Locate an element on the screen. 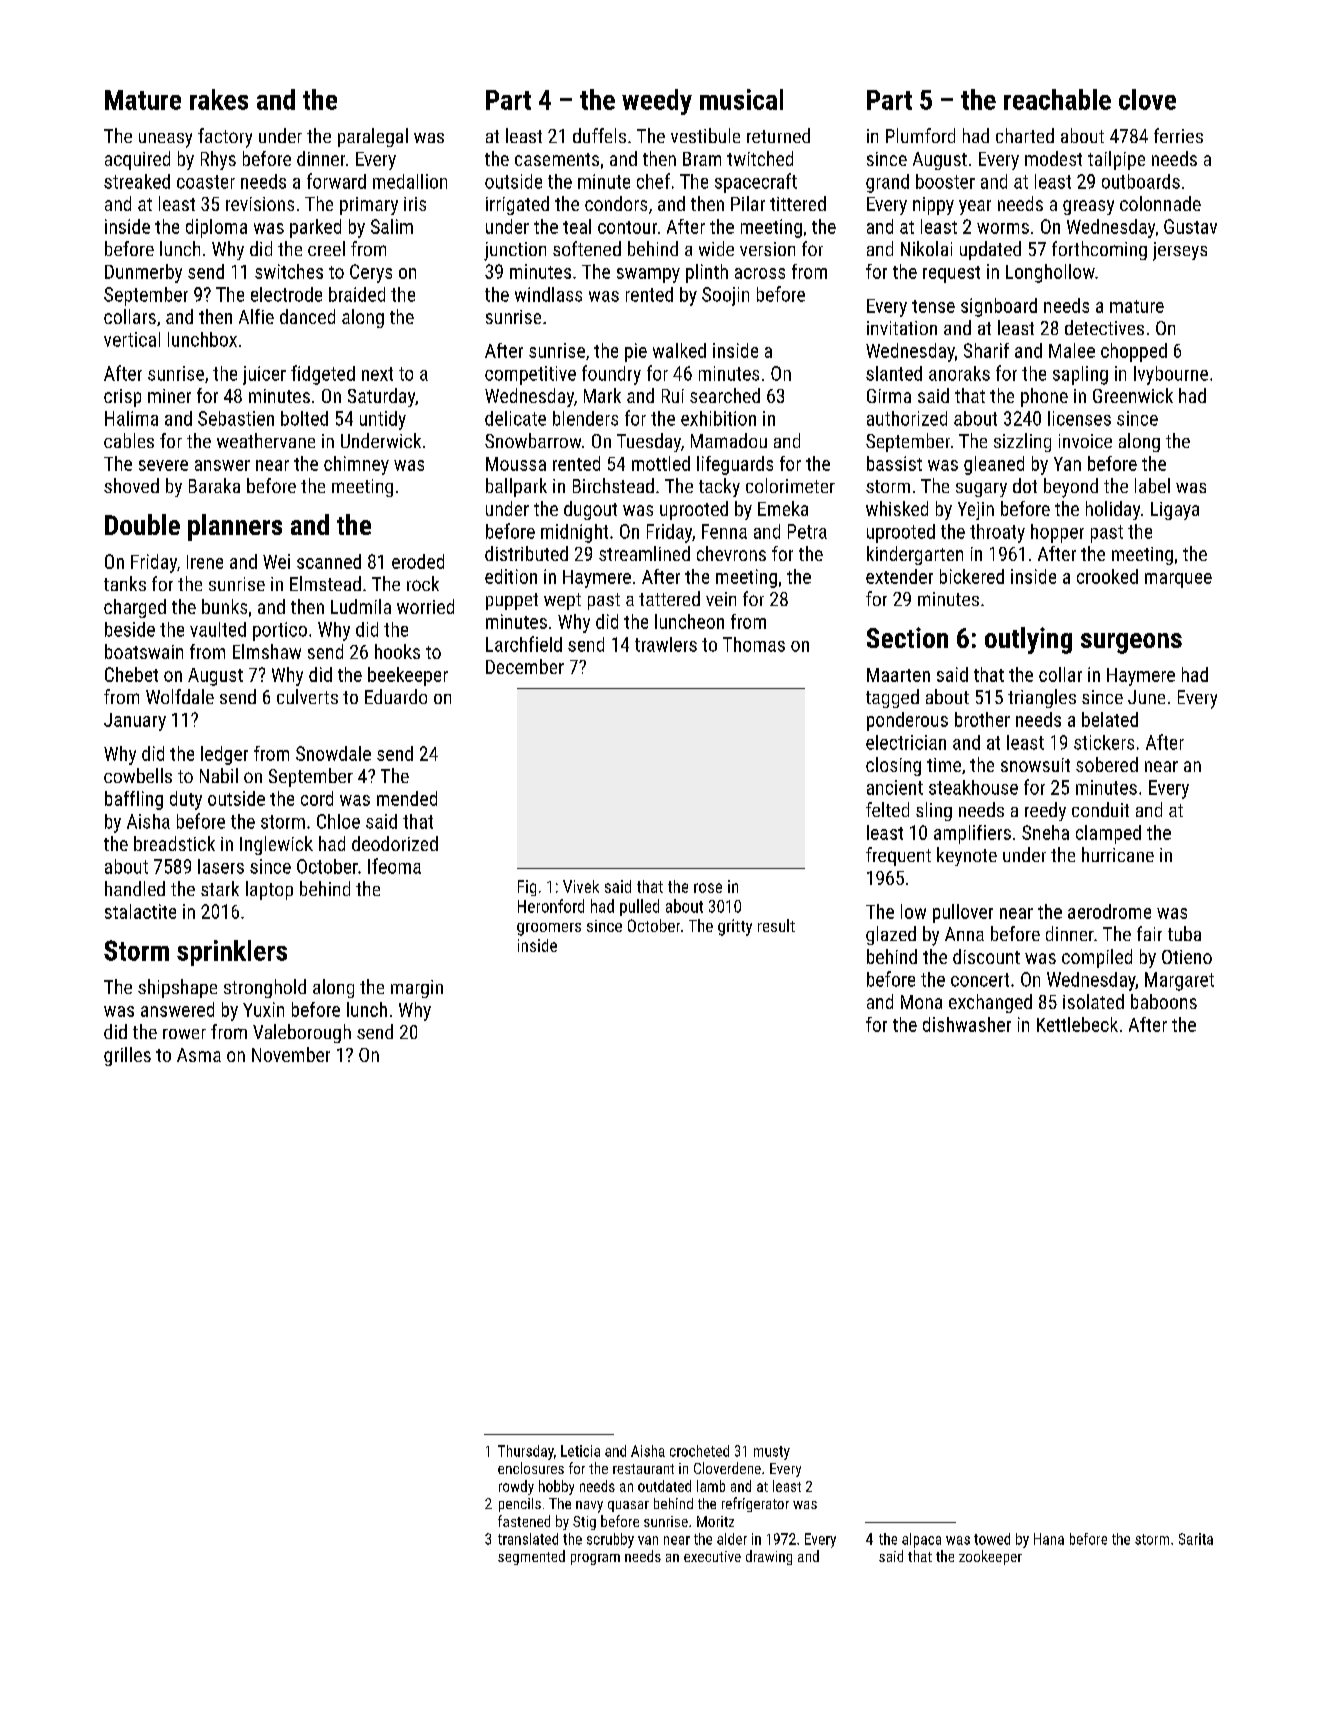 The image size is (1322, 1711). Section is located at coordinates (907, 637).
